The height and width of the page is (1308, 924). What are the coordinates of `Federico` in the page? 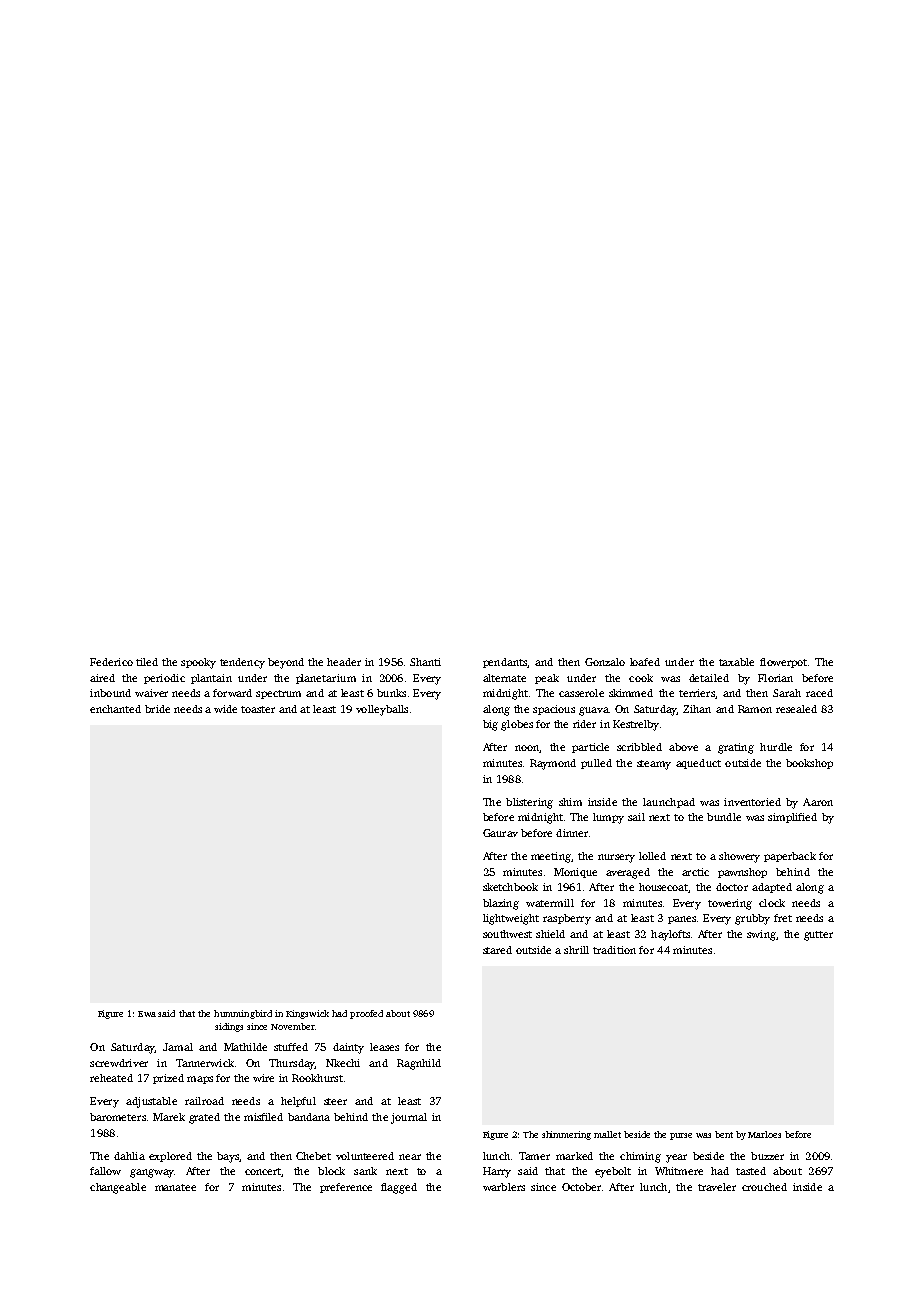 It's located at (111, 662).
